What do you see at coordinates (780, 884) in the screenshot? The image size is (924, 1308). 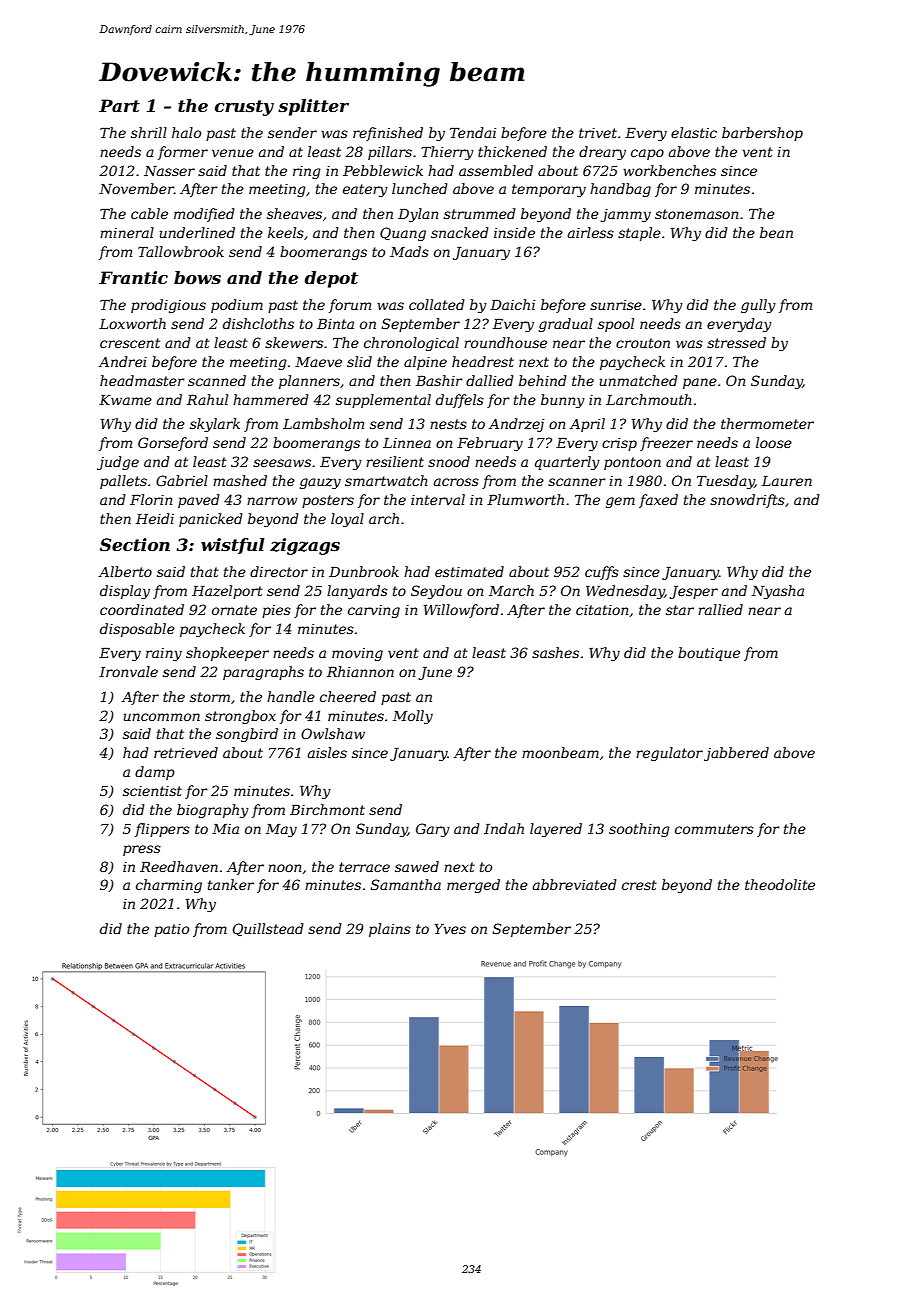 I see `theodolite` at bounding box center [780, 884].
